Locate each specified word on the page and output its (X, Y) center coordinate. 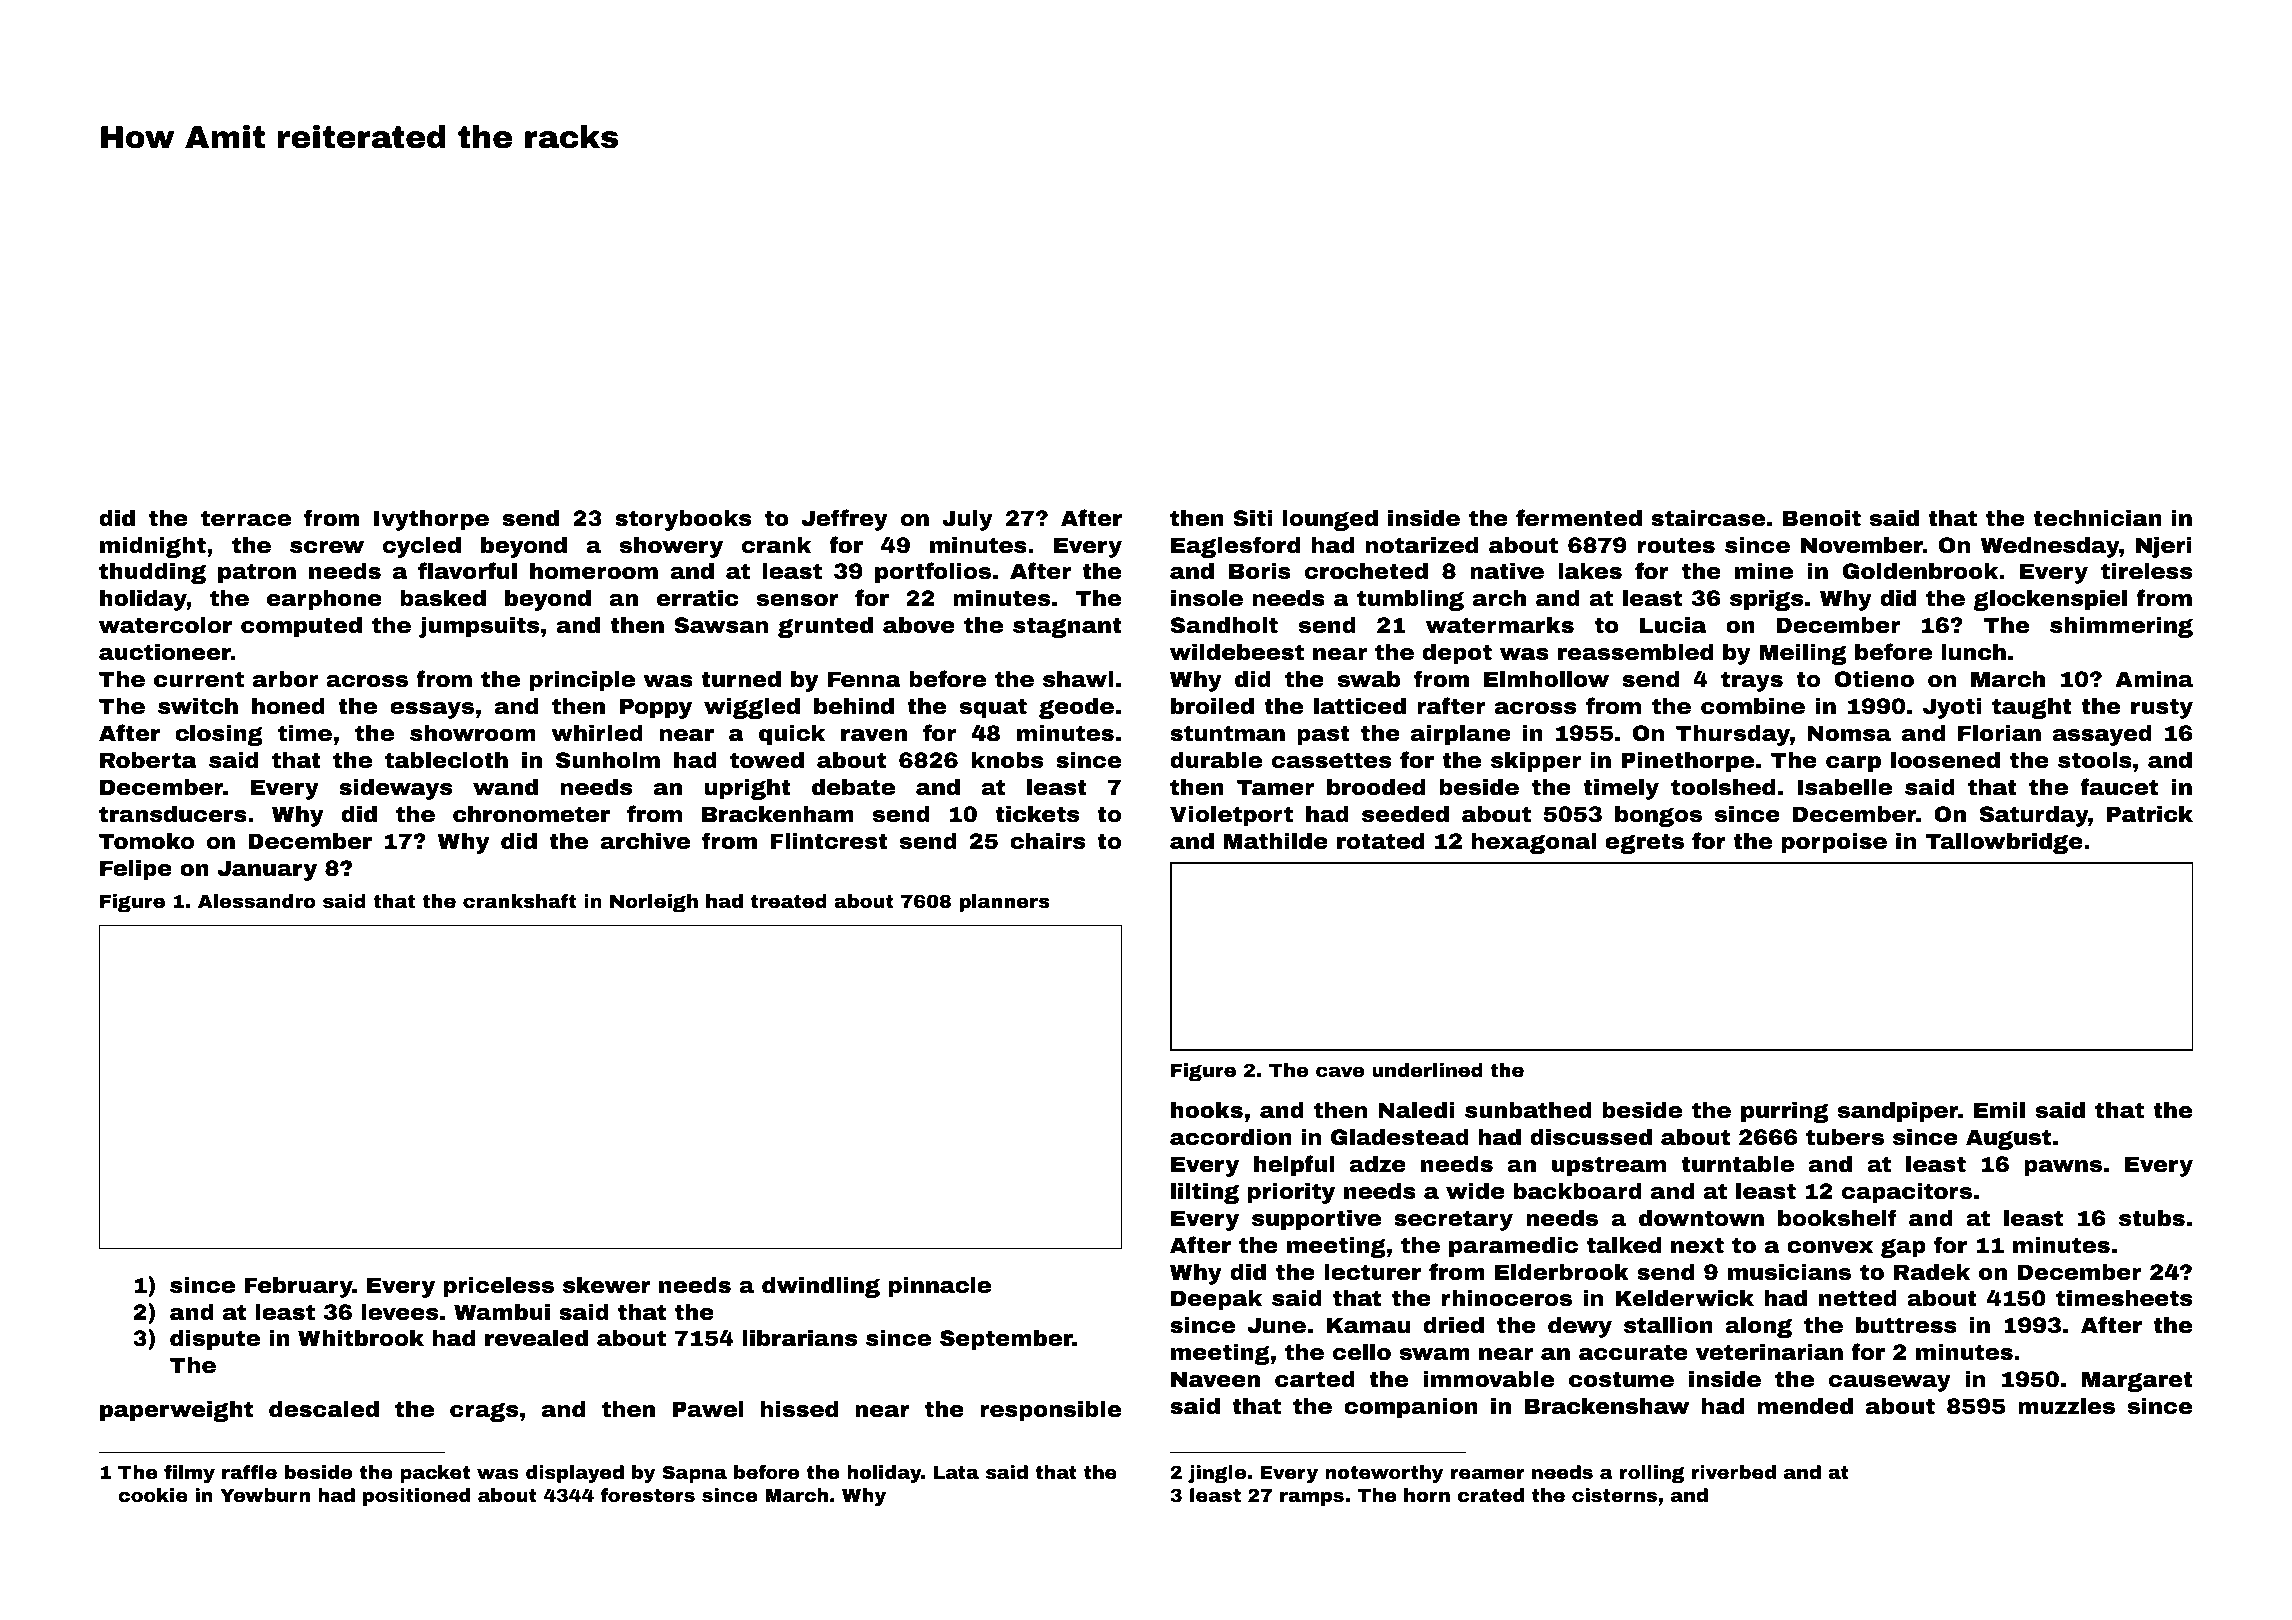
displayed (575, 1474)
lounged (1330, 520)
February (299, 1287)
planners (1004, 903)
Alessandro (257, 901)
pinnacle (940, 1287)
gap (1903, 1248)
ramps (1312, 1498)
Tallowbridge (2004, 843)
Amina (2154, 678)
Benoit (1822, 518)
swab (1369, 678)
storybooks (683, 520)
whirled (597, 733)
